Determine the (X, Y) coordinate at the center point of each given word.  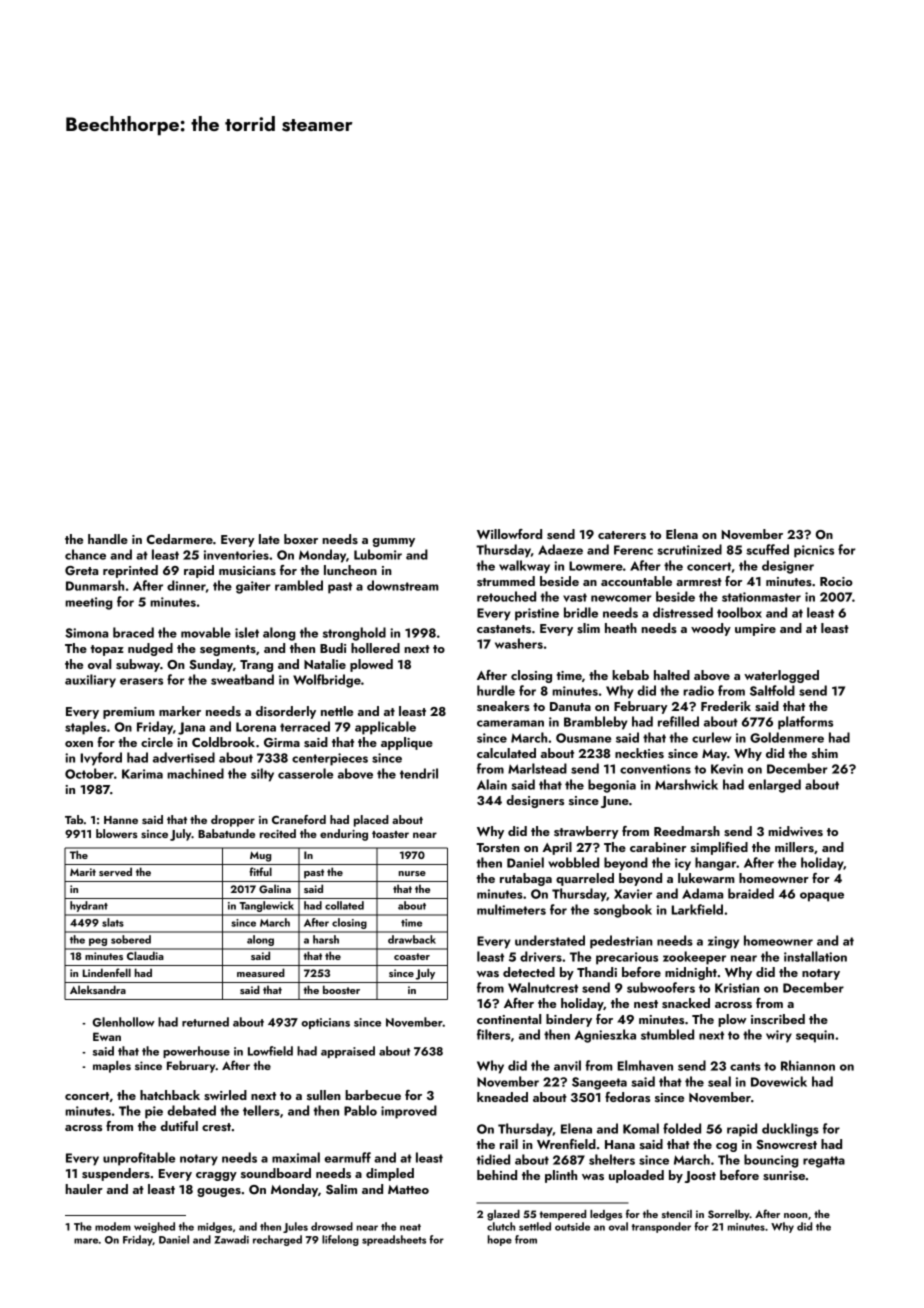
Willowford (509, 534)
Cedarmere (180, 539)
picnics (814, 551)
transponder (661, 1227)
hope (500, 1240)
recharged (277, 1240)
